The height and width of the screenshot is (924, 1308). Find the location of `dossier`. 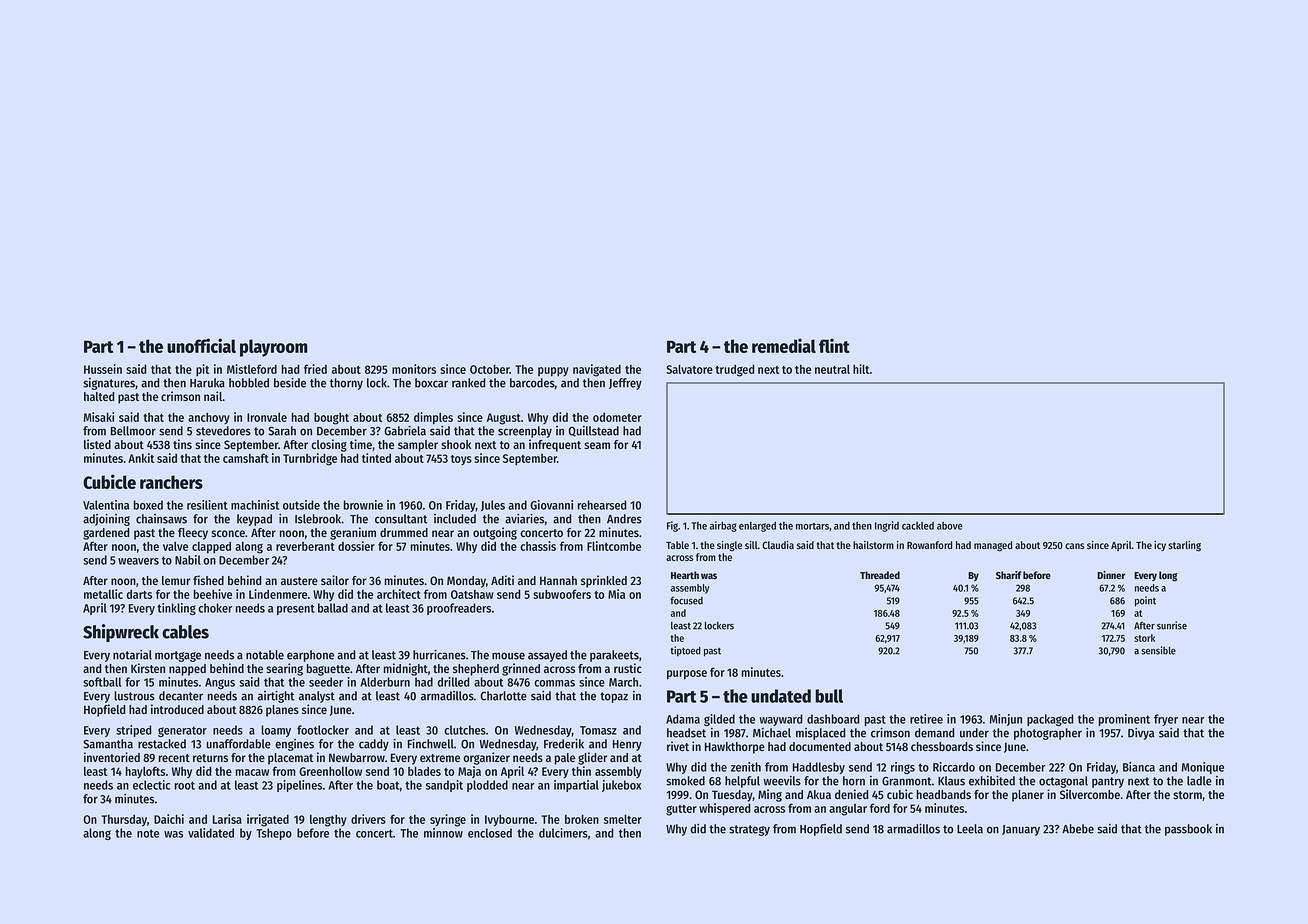

dossier is located at coordinates (356, 546).
